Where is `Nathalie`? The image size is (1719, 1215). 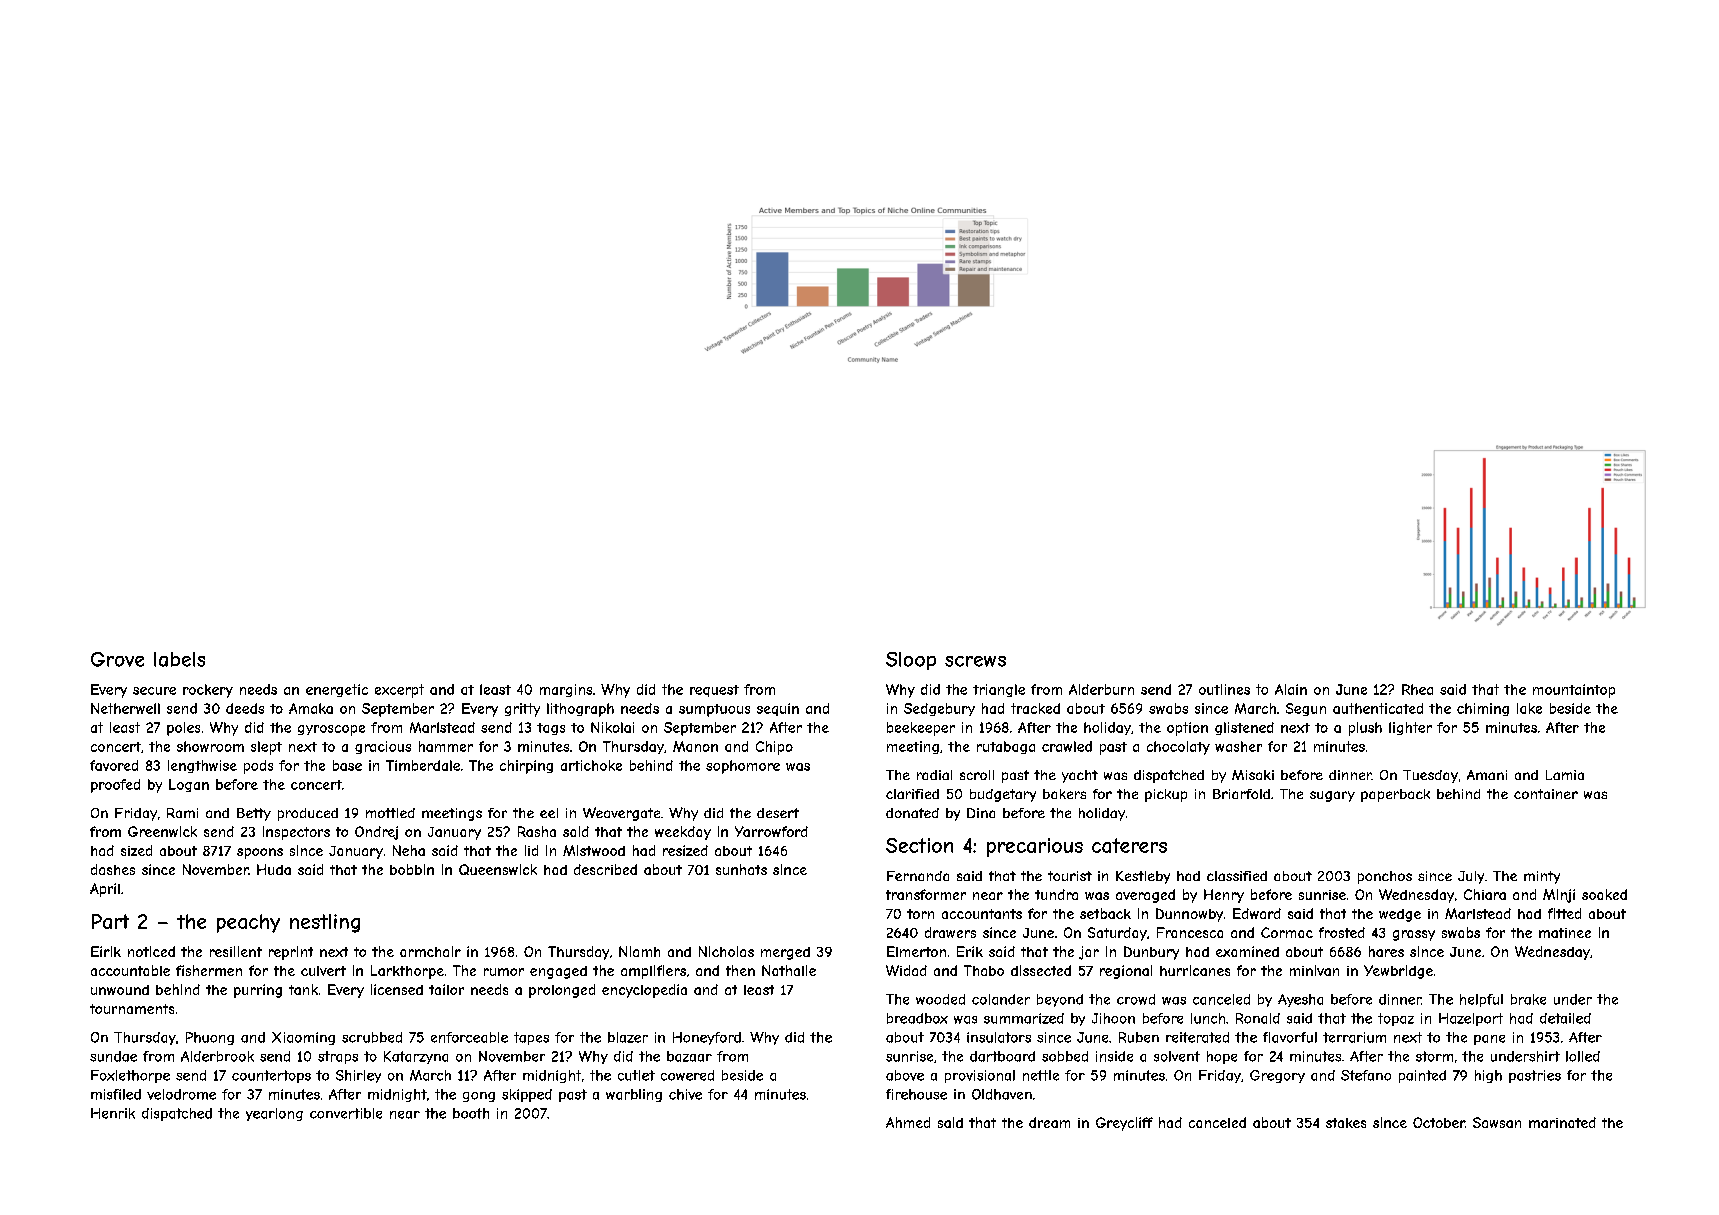
Nathalie is located at coordinates (789, 970).
